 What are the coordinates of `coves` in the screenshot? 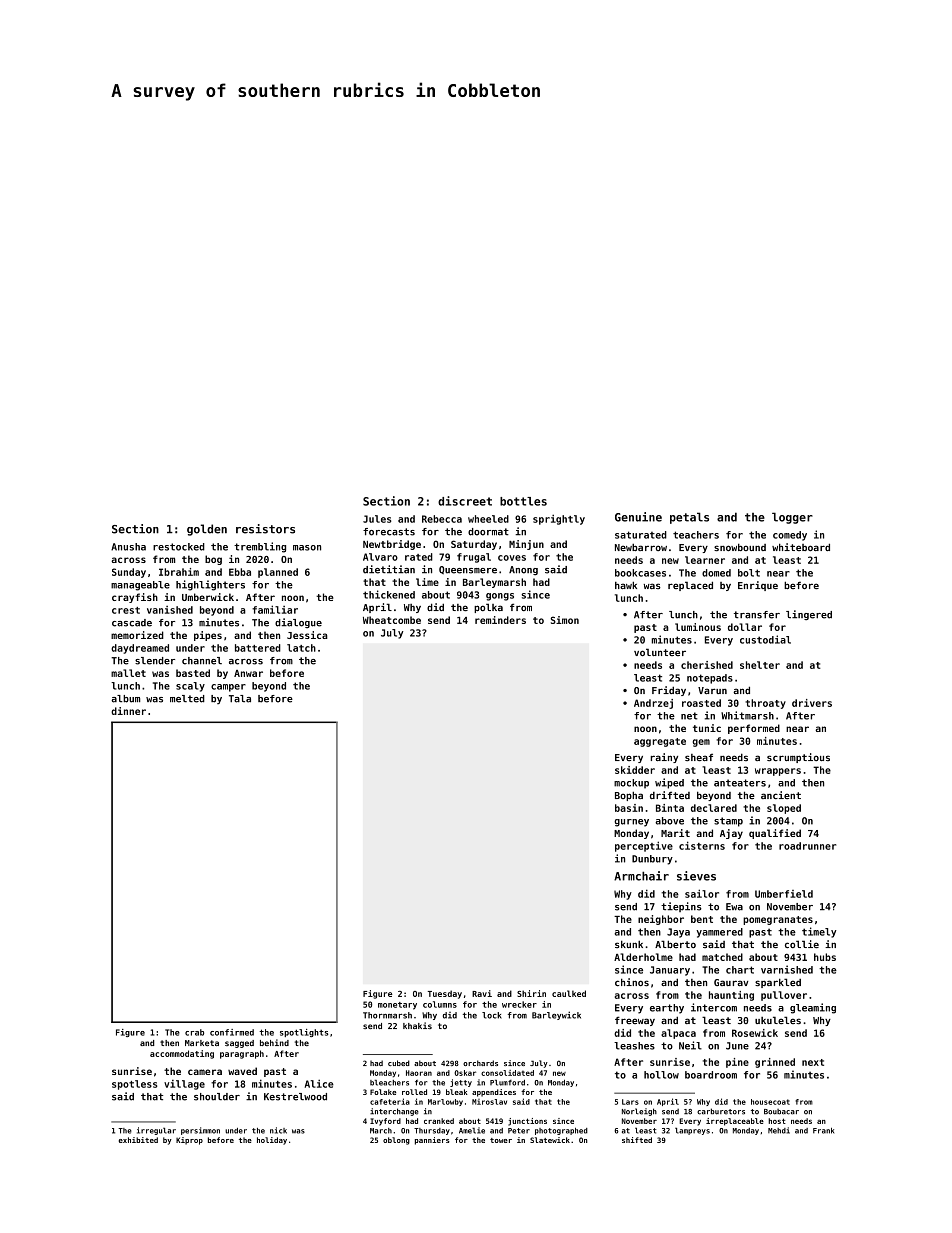 It's located at (512, 558).
